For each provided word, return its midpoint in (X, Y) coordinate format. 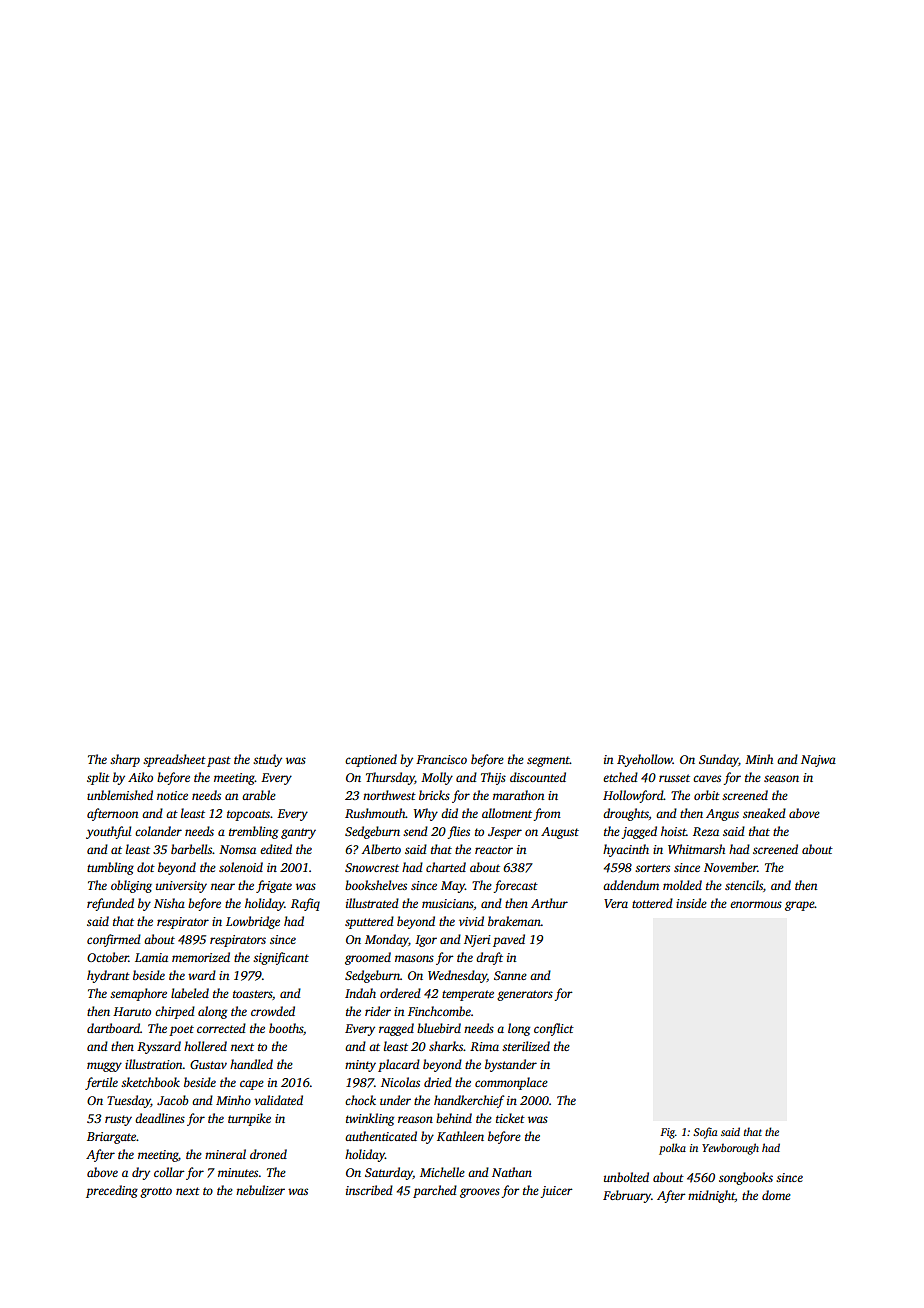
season (781, 778)
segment (548, 761)
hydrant (108, 976)
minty (360, 1066)
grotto (156, 1192)
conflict (554, 1029)
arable (259, 795)
